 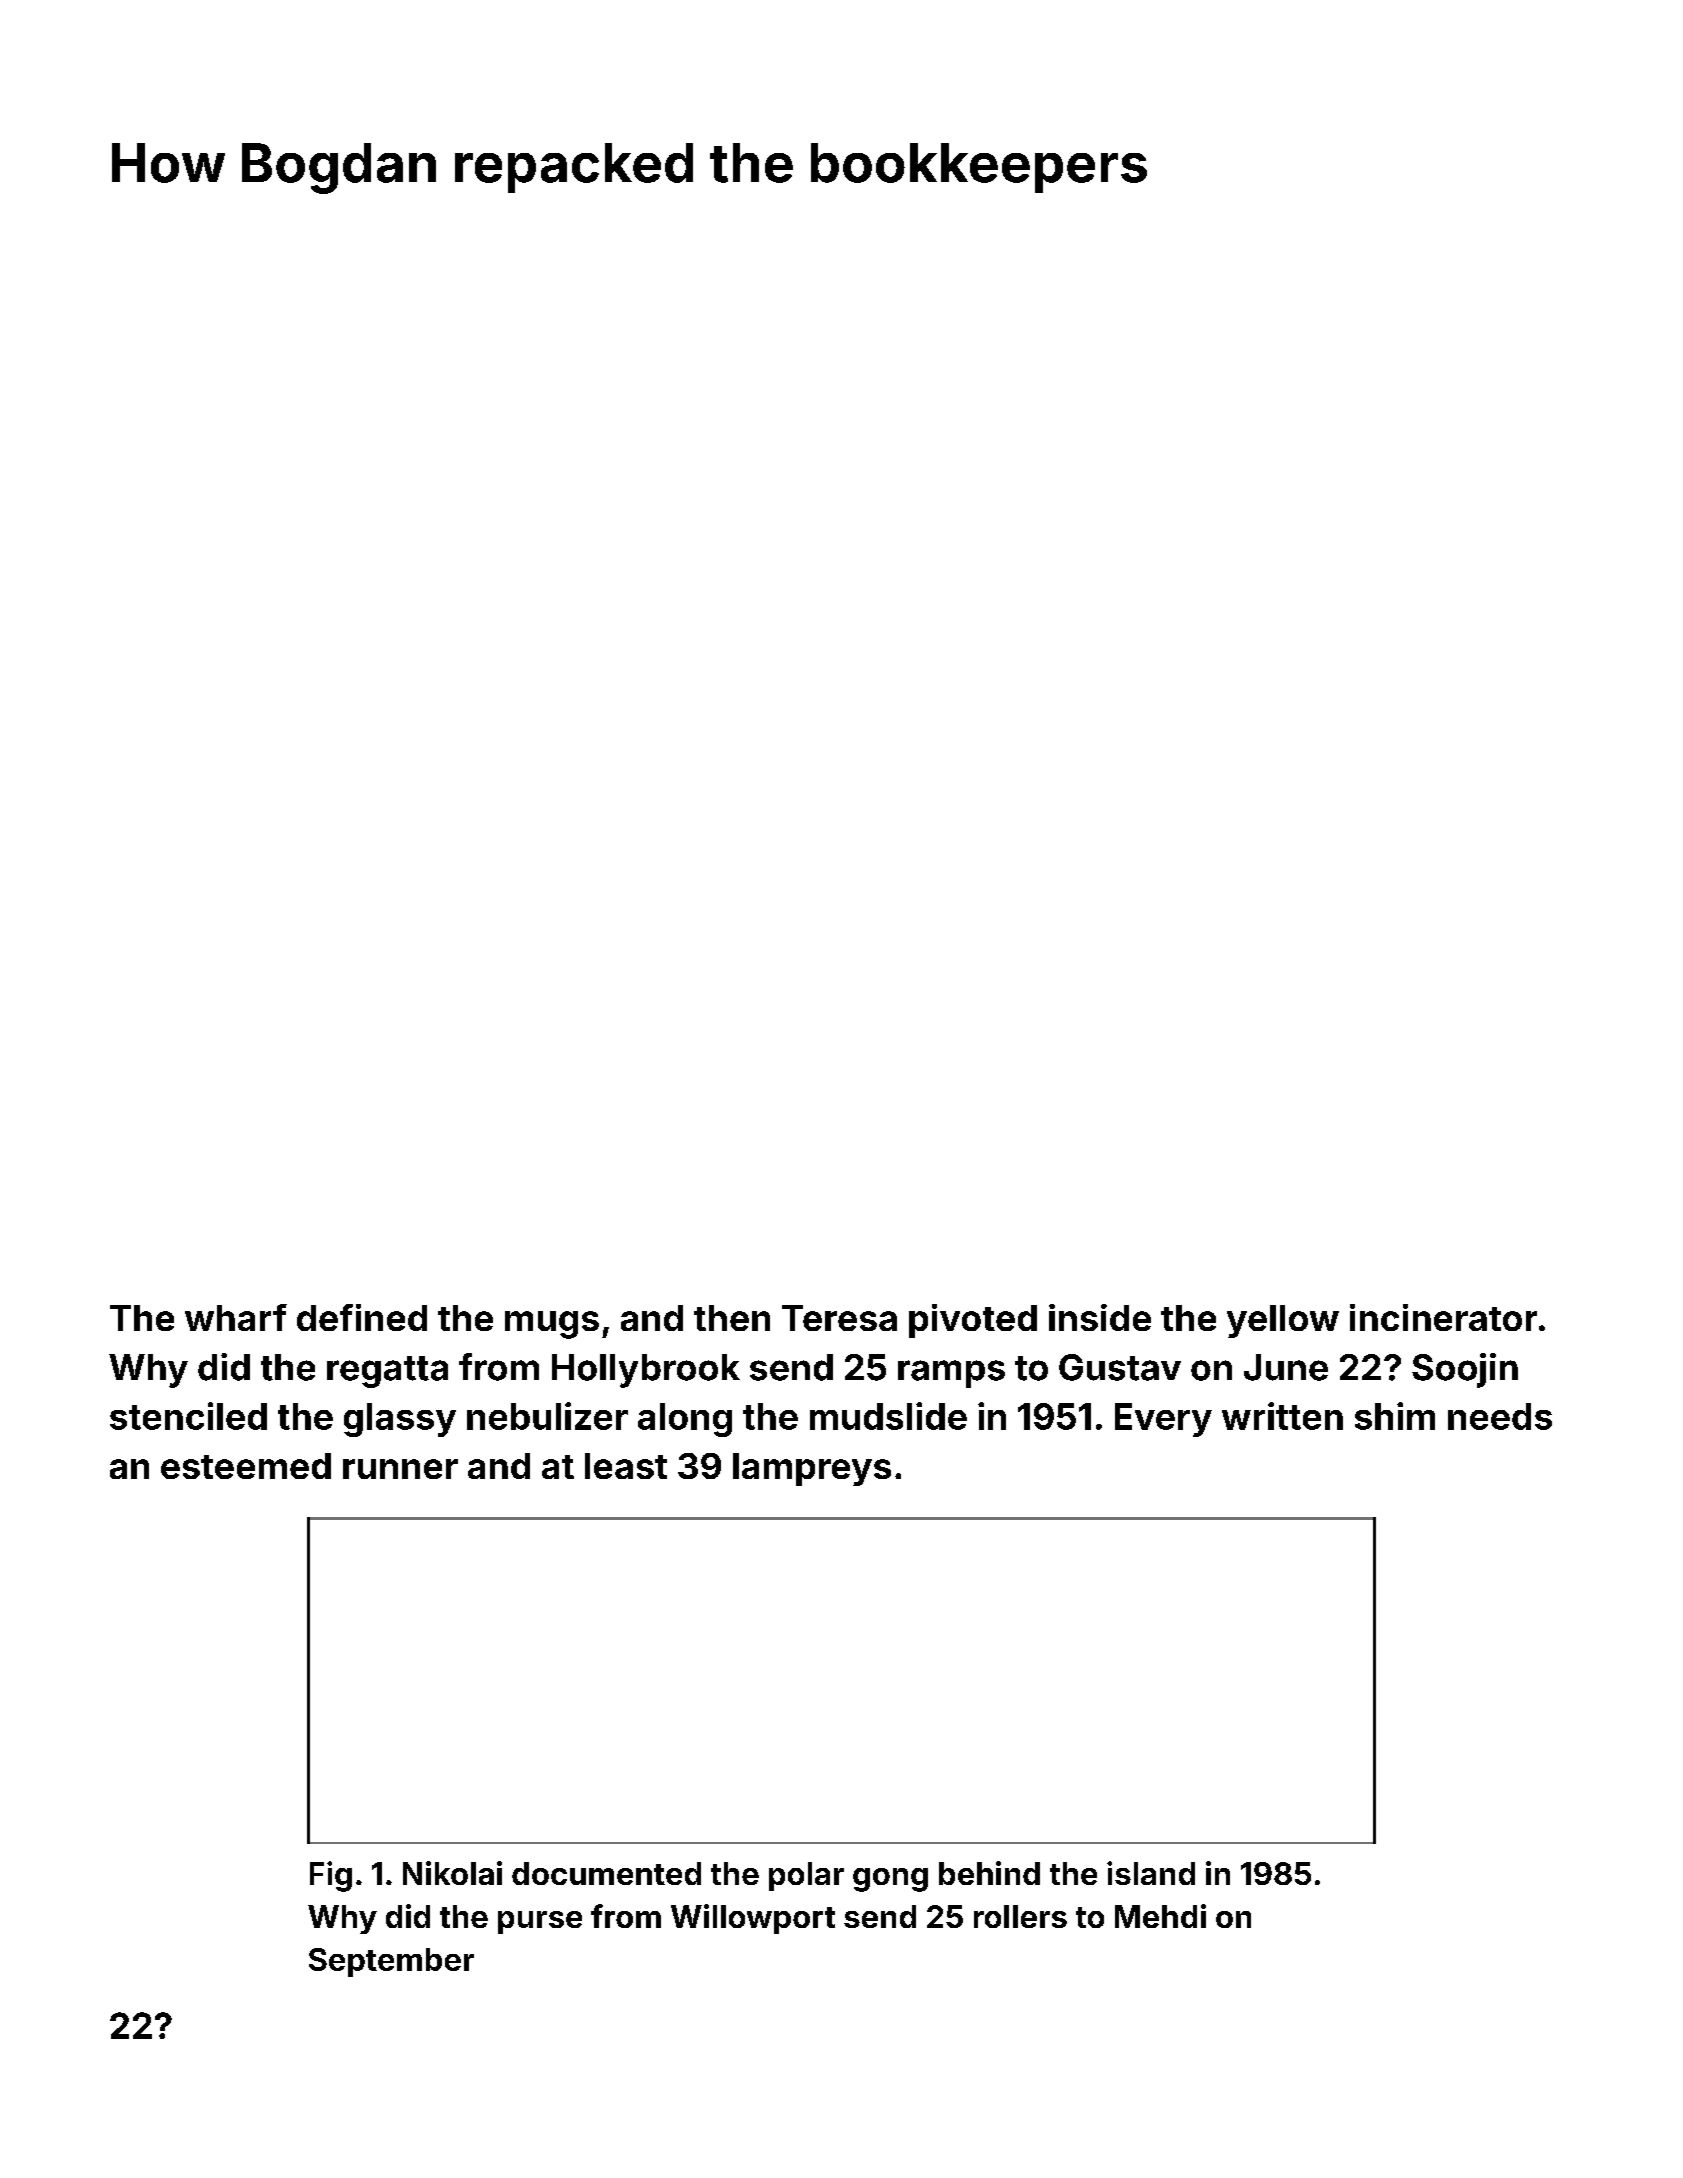 What do you see at coordinates (1163, 1420) in the screenshot?
I see `Every` at bounding box center [1163, 1420].
